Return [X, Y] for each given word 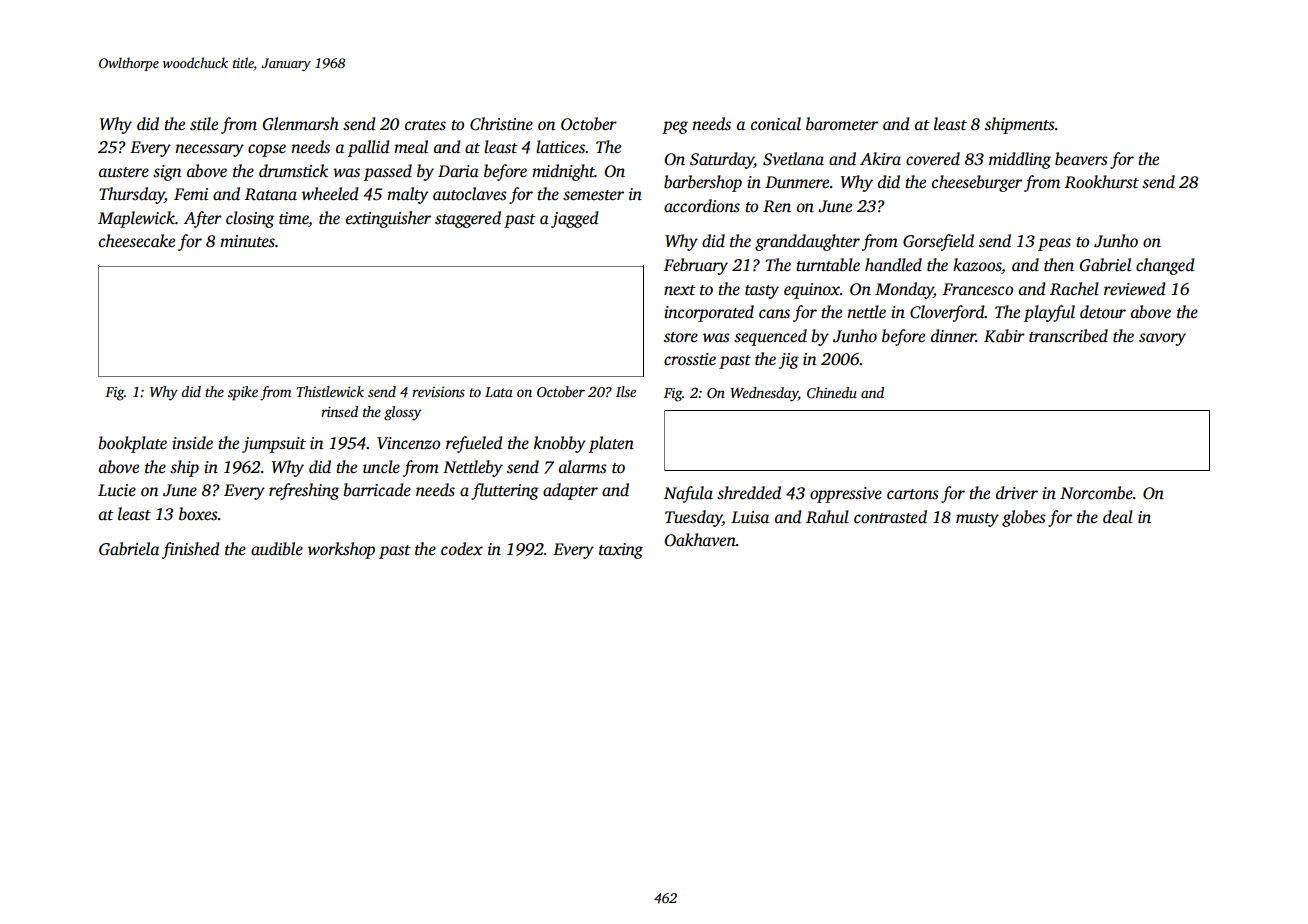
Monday [904, 290]
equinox [812, 291]
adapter [570, 491]
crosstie [690, 359]
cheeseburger [977, 183]
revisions [438, 392]
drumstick [293, 171]
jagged [575, 219]
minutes [247, 241]
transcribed [1068, 336]
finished [191, 550]
